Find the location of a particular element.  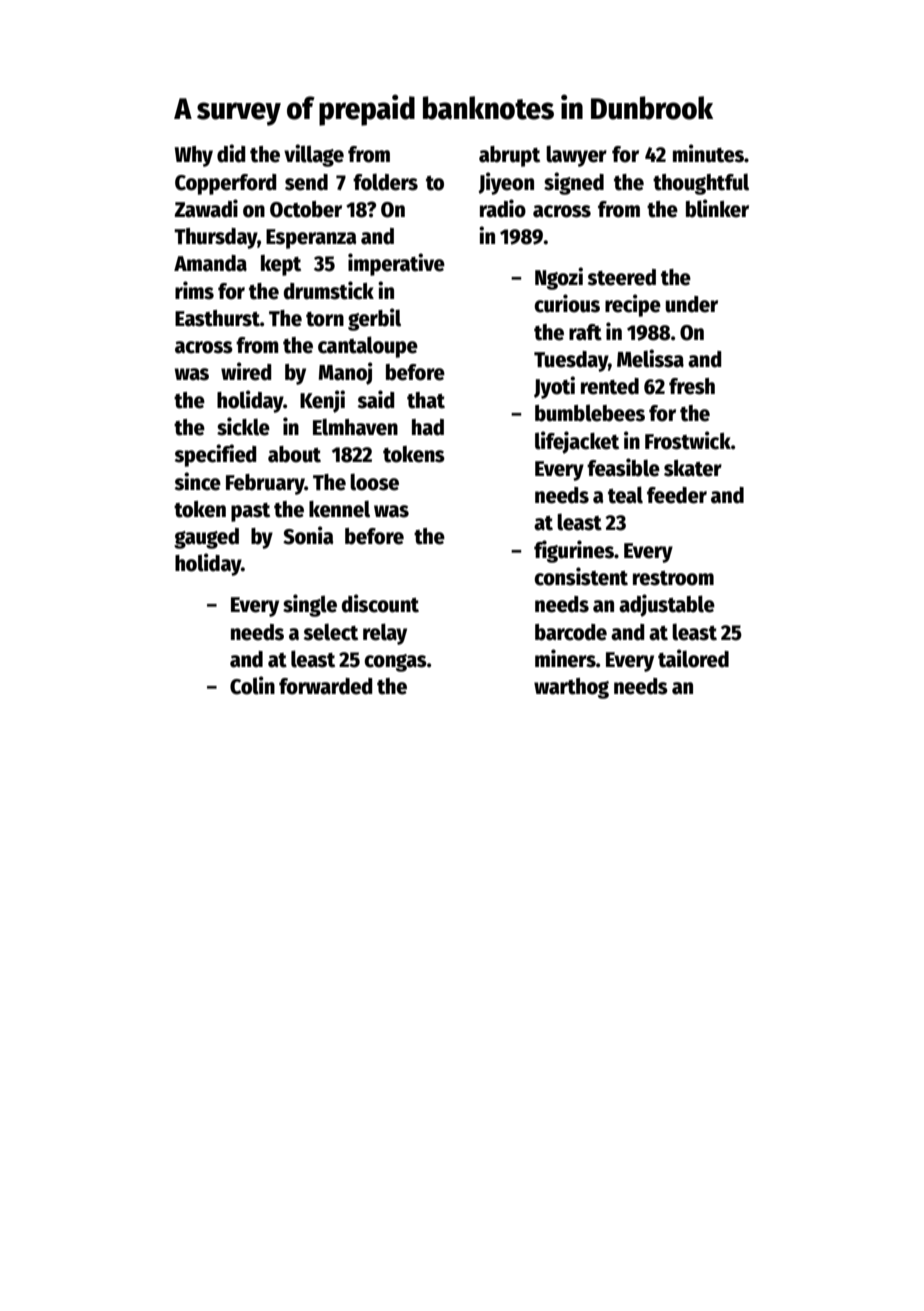

Amanda is located at coordinates (210, 263).
